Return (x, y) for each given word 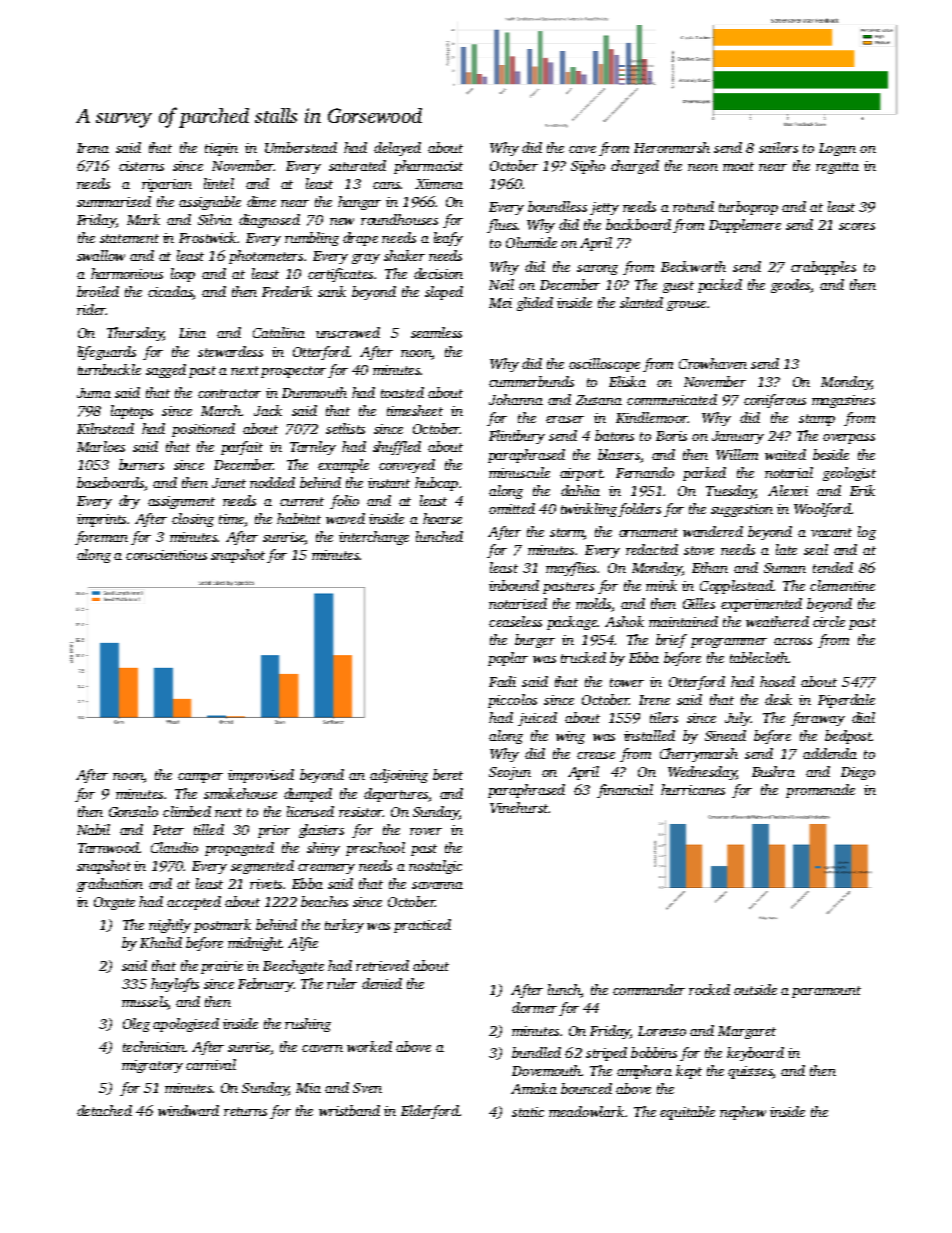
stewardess (230, 351)
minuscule (519, 472)
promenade (820, 791)
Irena (93, 148)
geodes (790, 286)
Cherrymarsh (699, 755)
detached (104, 1110)
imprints (101, 520)
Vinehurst (519, 807)
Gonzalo (133, 811)
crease (596, 755)
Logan (837, 149)
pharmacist (428, 167)
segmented (262, 867)
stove (699, 550)
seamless (436, 332)
